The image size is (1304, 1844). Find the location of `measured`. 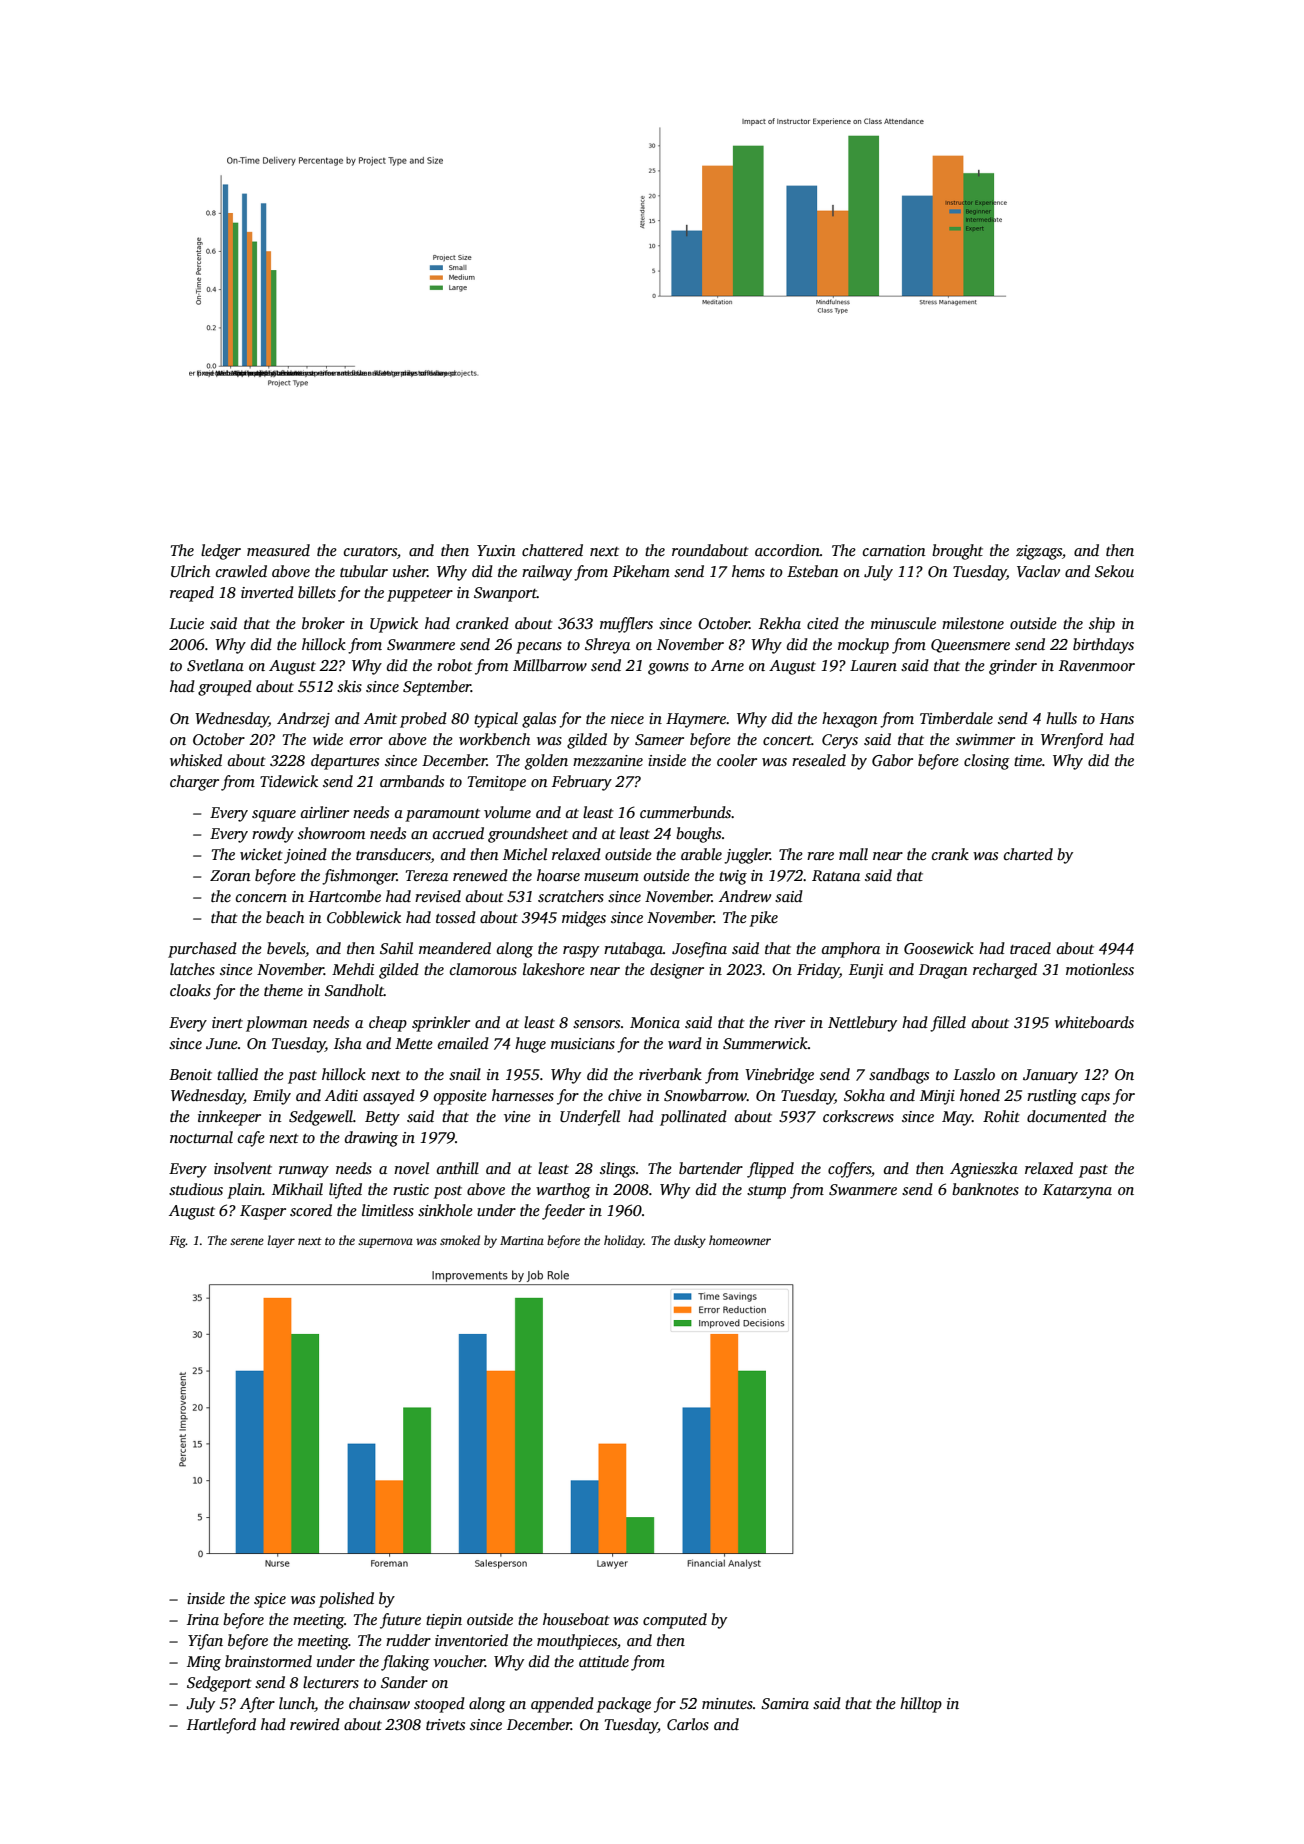

measured is located at coordinates (278, 550).
